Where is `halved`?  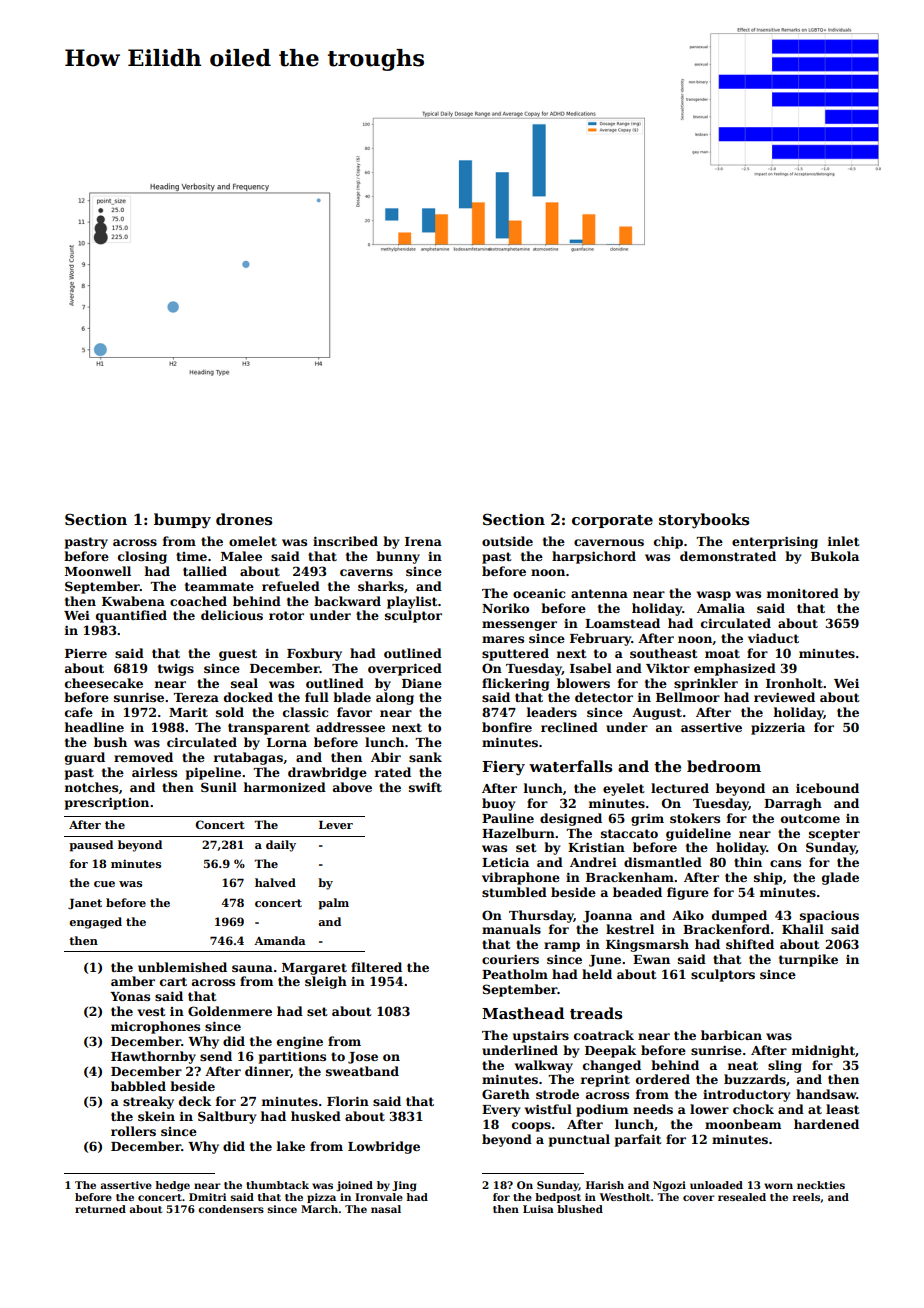
halved is located at coordinates (275, 882).
